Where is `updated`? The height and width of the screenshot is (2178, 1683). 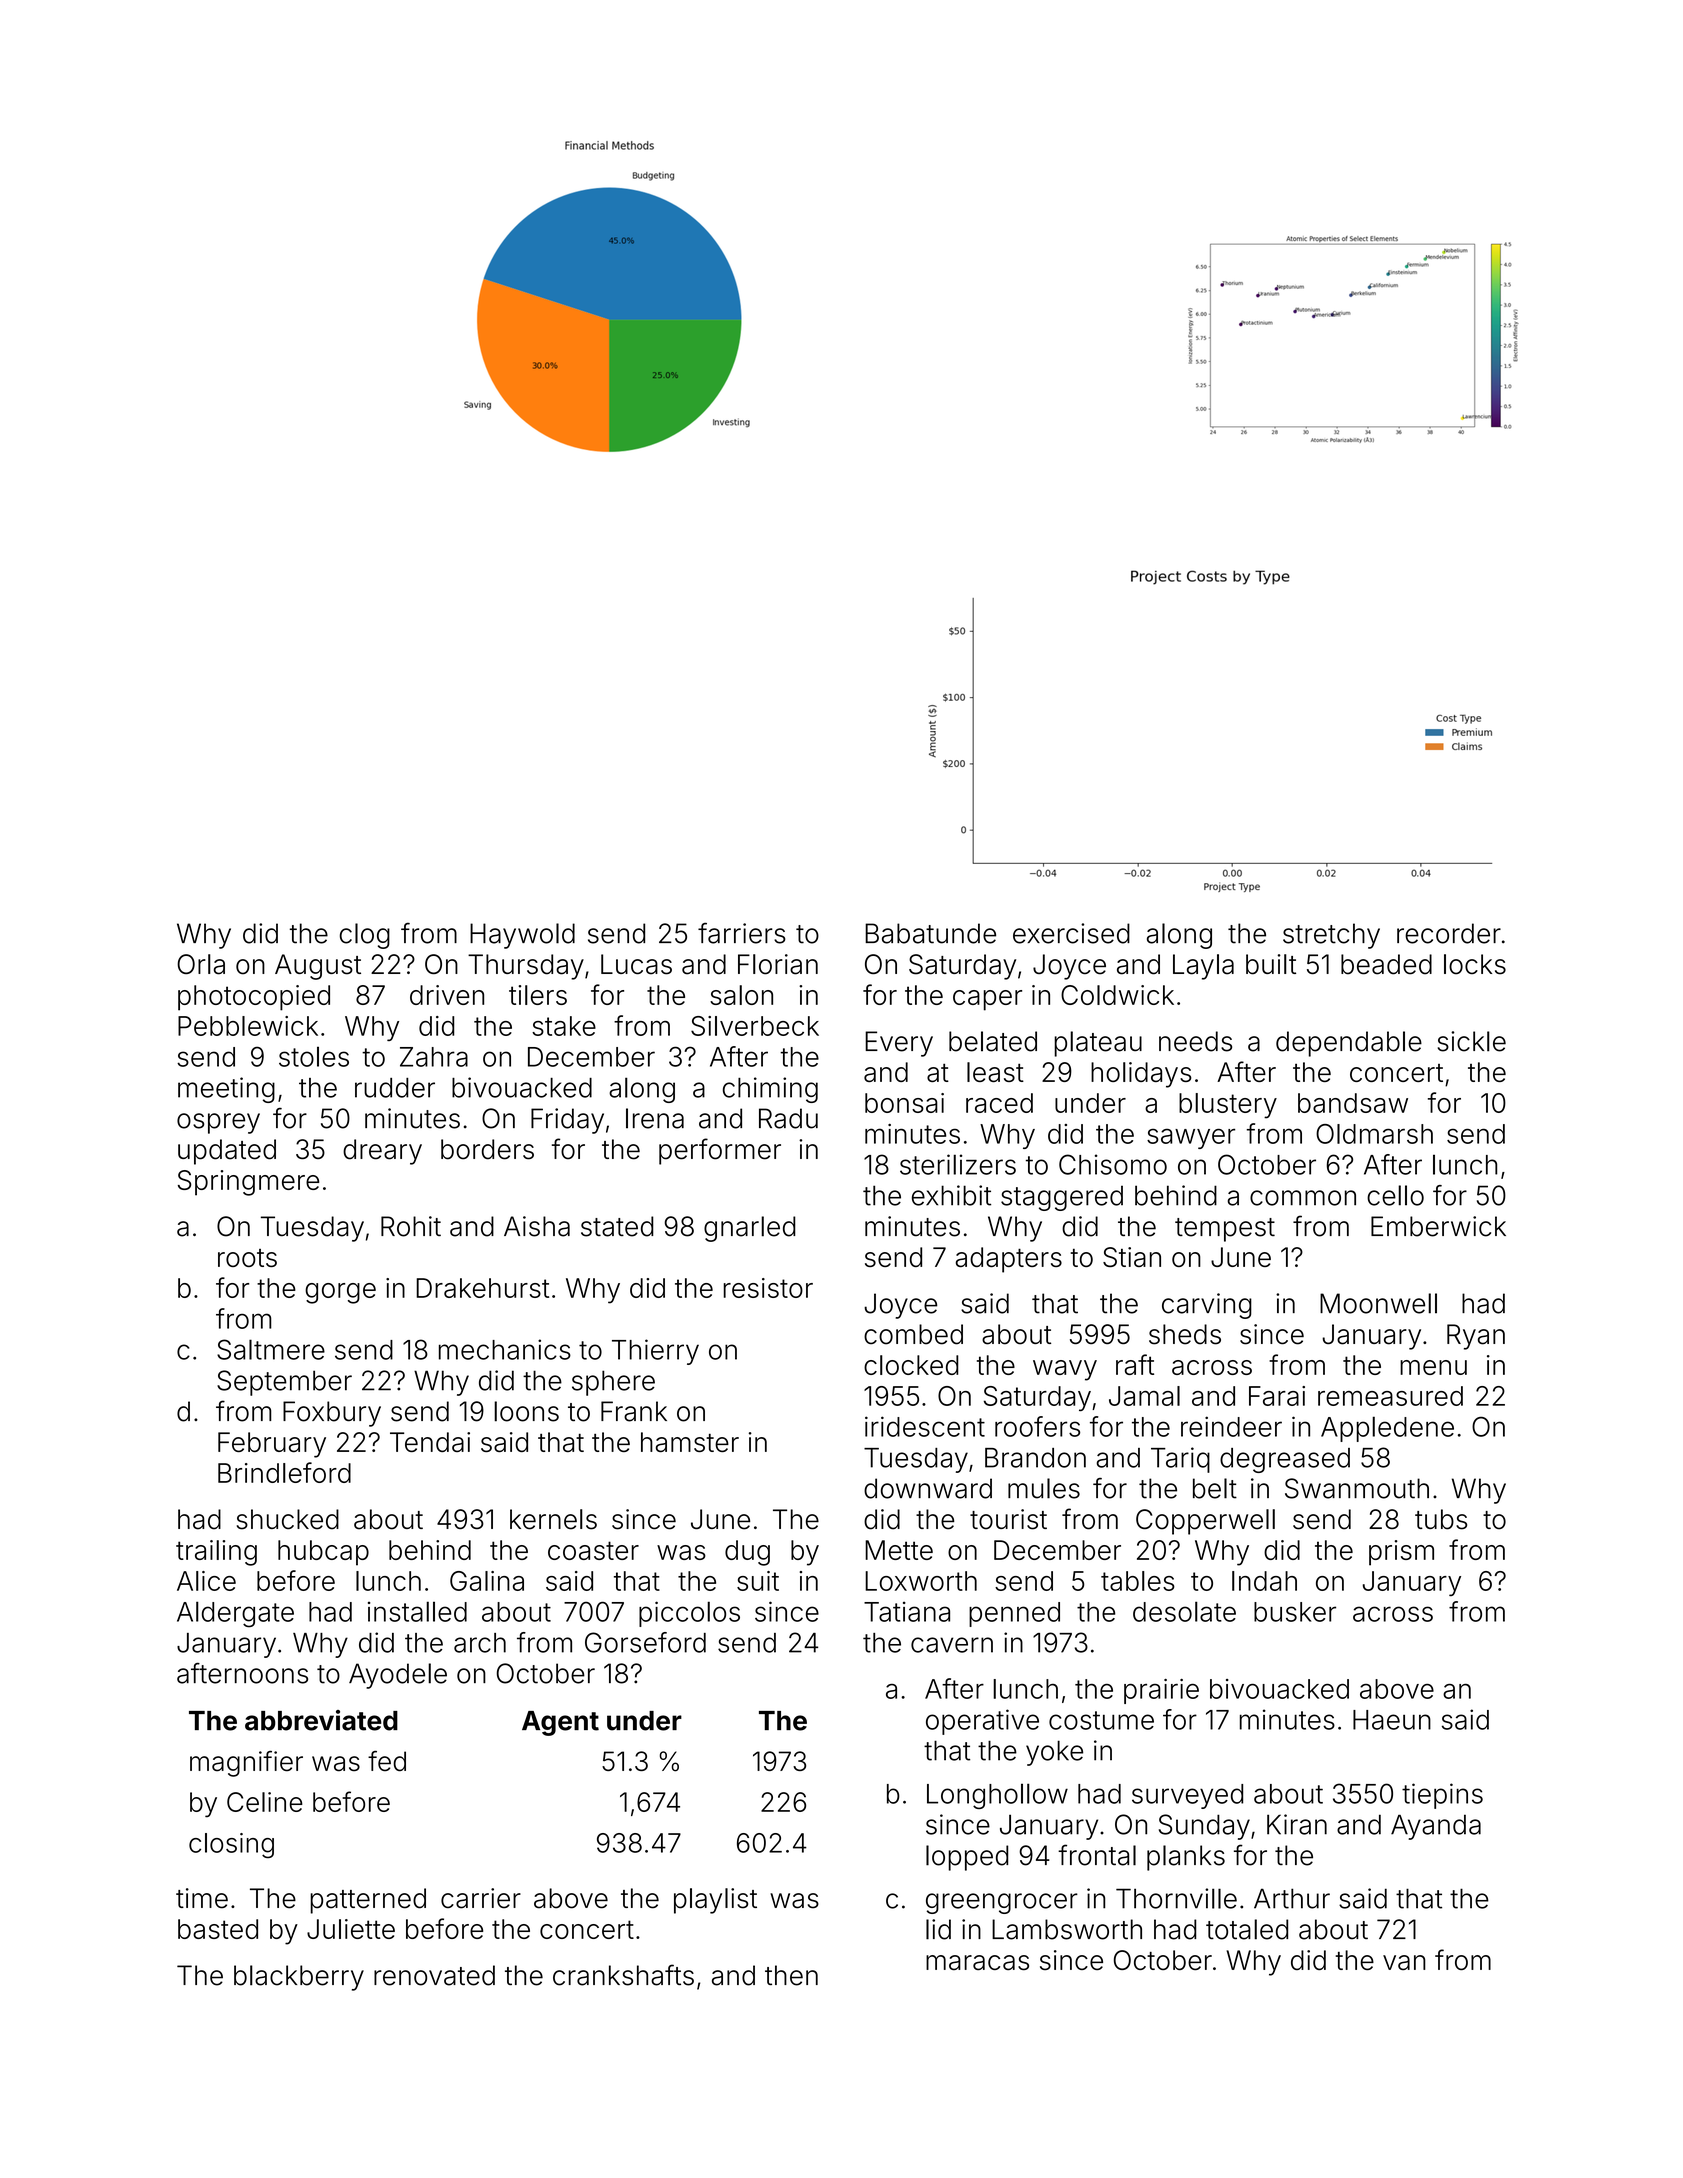 updated is located at coordinates (227, 1152).
